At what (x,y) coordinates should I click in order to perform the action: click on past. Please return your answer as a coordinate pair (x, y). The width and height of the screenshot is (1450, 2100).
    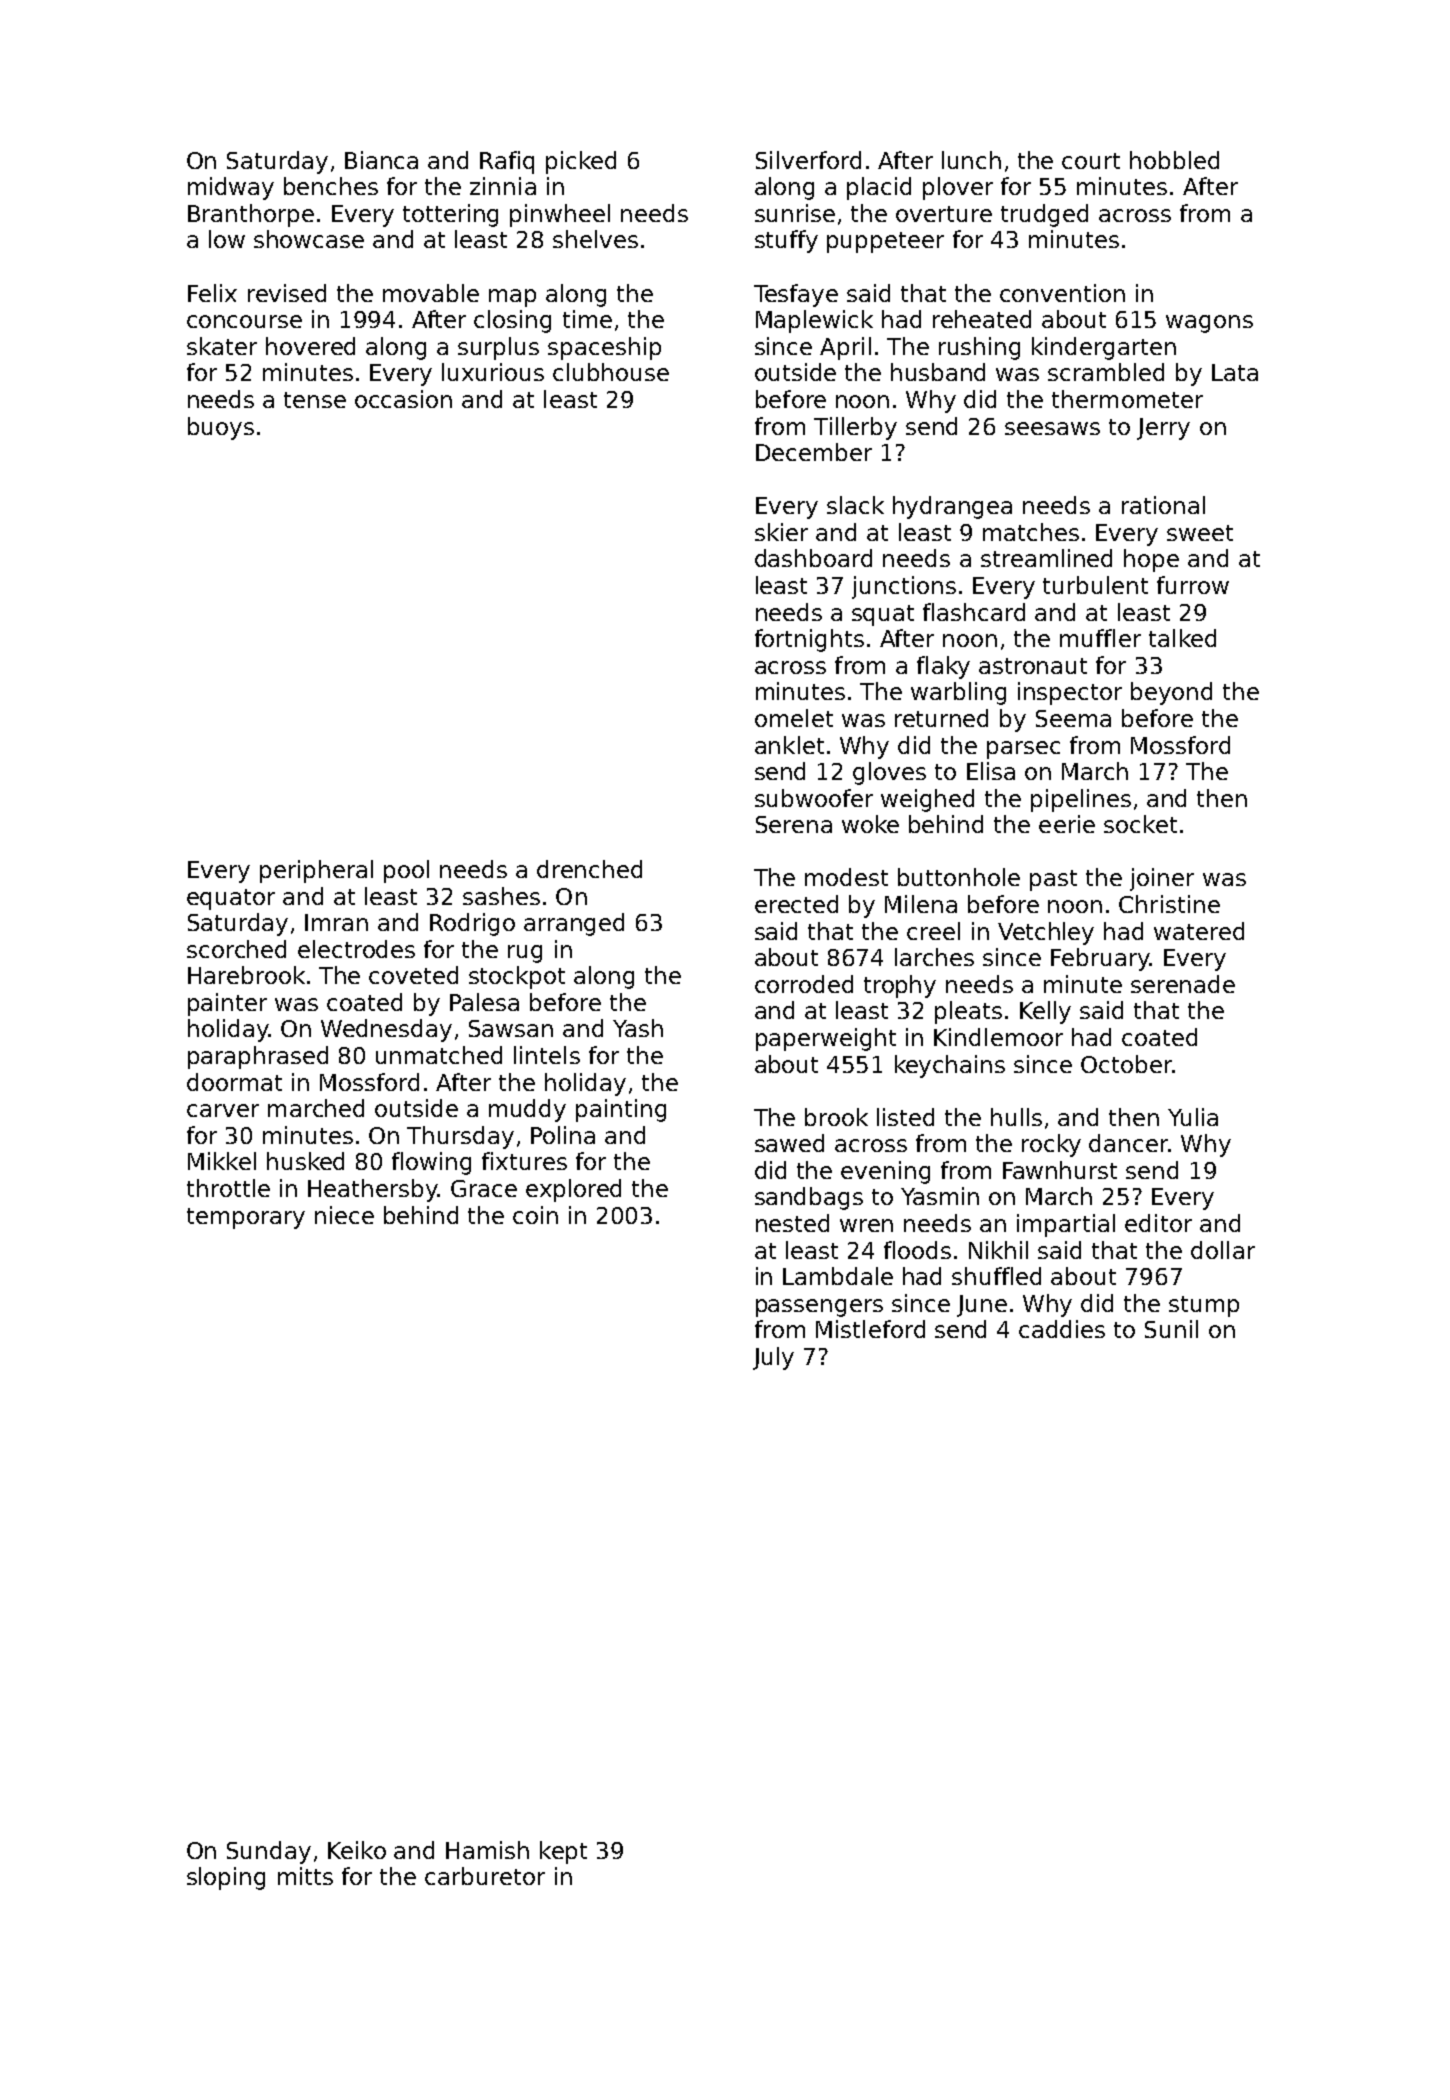
    Looking at the image, I should click on (1053, 880).
